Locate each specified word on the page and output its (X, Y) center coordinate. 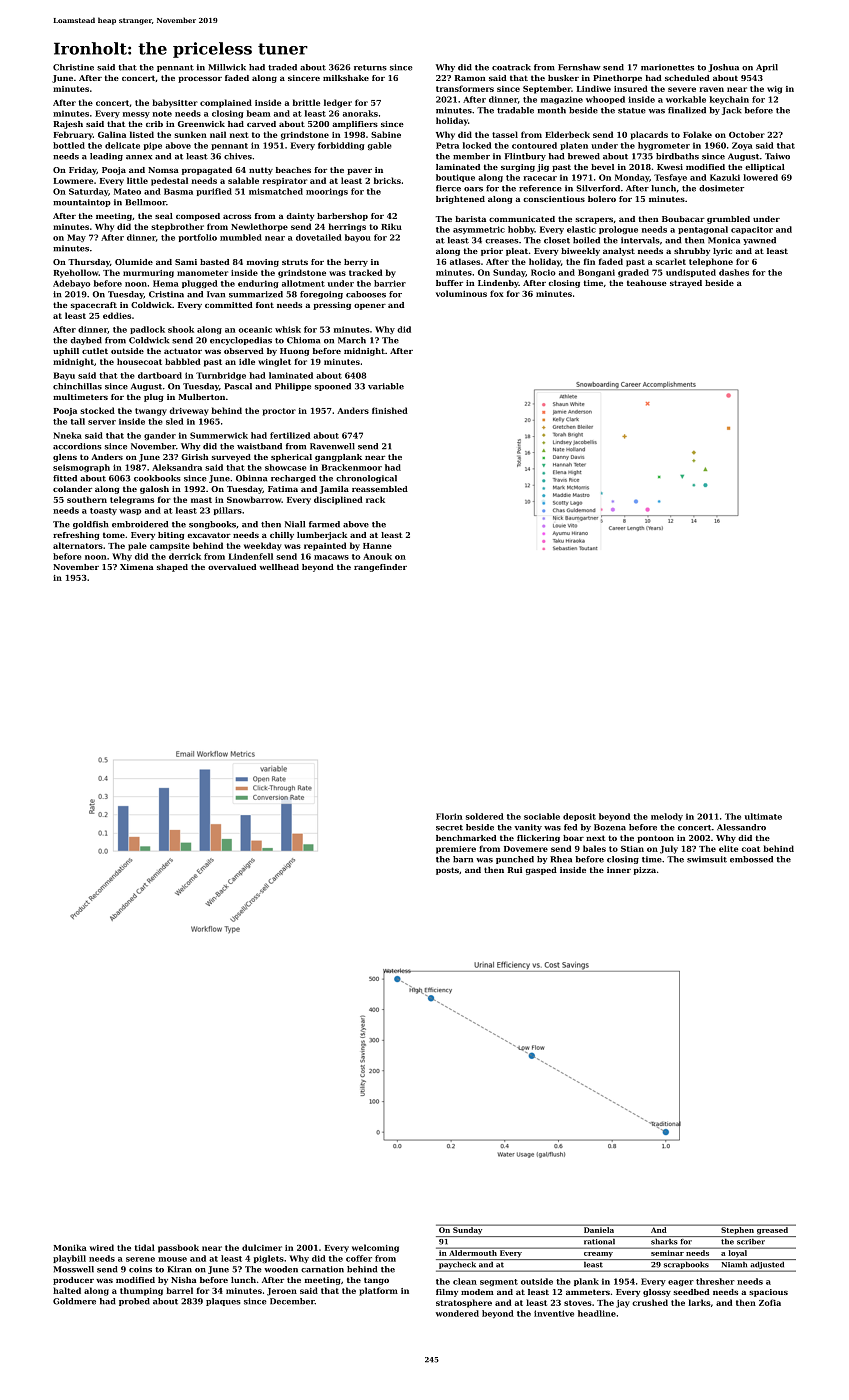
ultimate (763, 816)
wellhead (279, 567)
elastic (581, 229)
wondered (457, 1313)
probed (134, 1302)
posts (447, 871)
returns (370, 68)
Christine (73, 67)
